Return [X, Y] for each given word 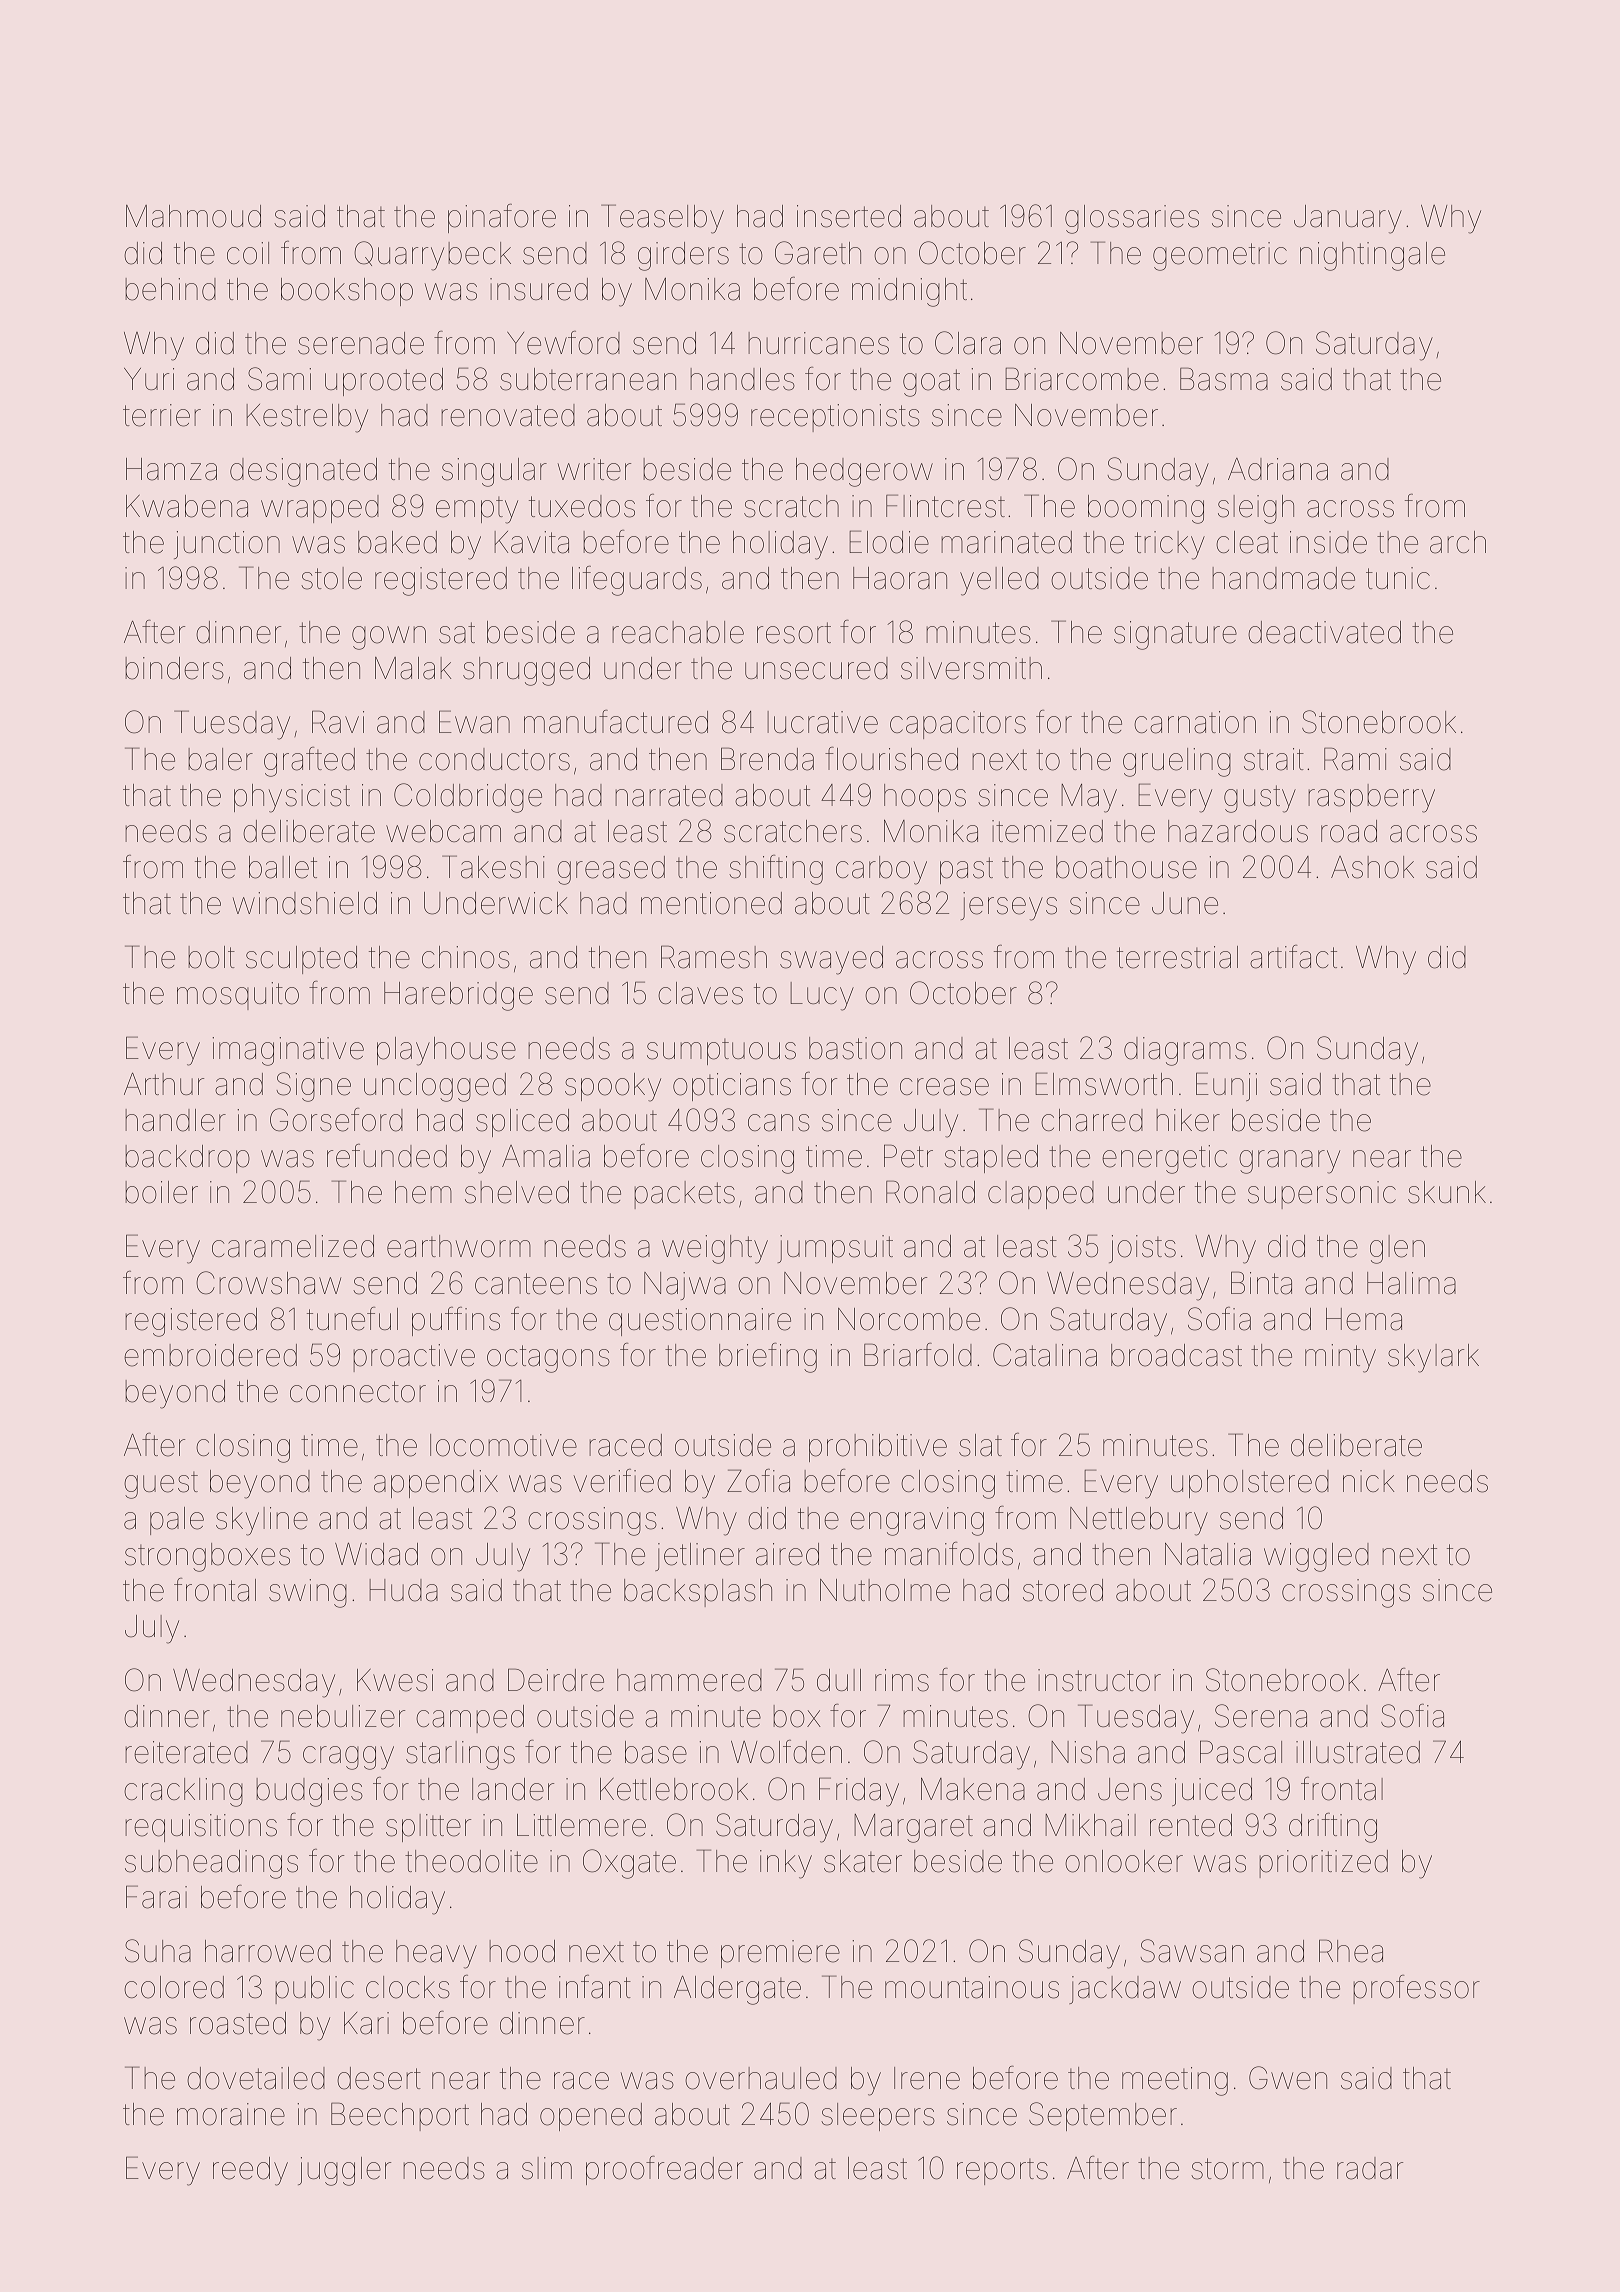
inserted [849, 216]
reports [1002, 2171]
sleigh [1256, 509]
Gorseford [336, 1120]
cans [779, 1123]
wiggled [1316, 1557]
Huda [403, 1590]
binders [174, 668]
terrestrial [1177, 957]
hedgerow [864, 472]
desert [379, 2078]
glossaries [1132, 219]
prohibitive [878, 1448]
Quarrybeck [432, 256]
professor [1416, 1989]
